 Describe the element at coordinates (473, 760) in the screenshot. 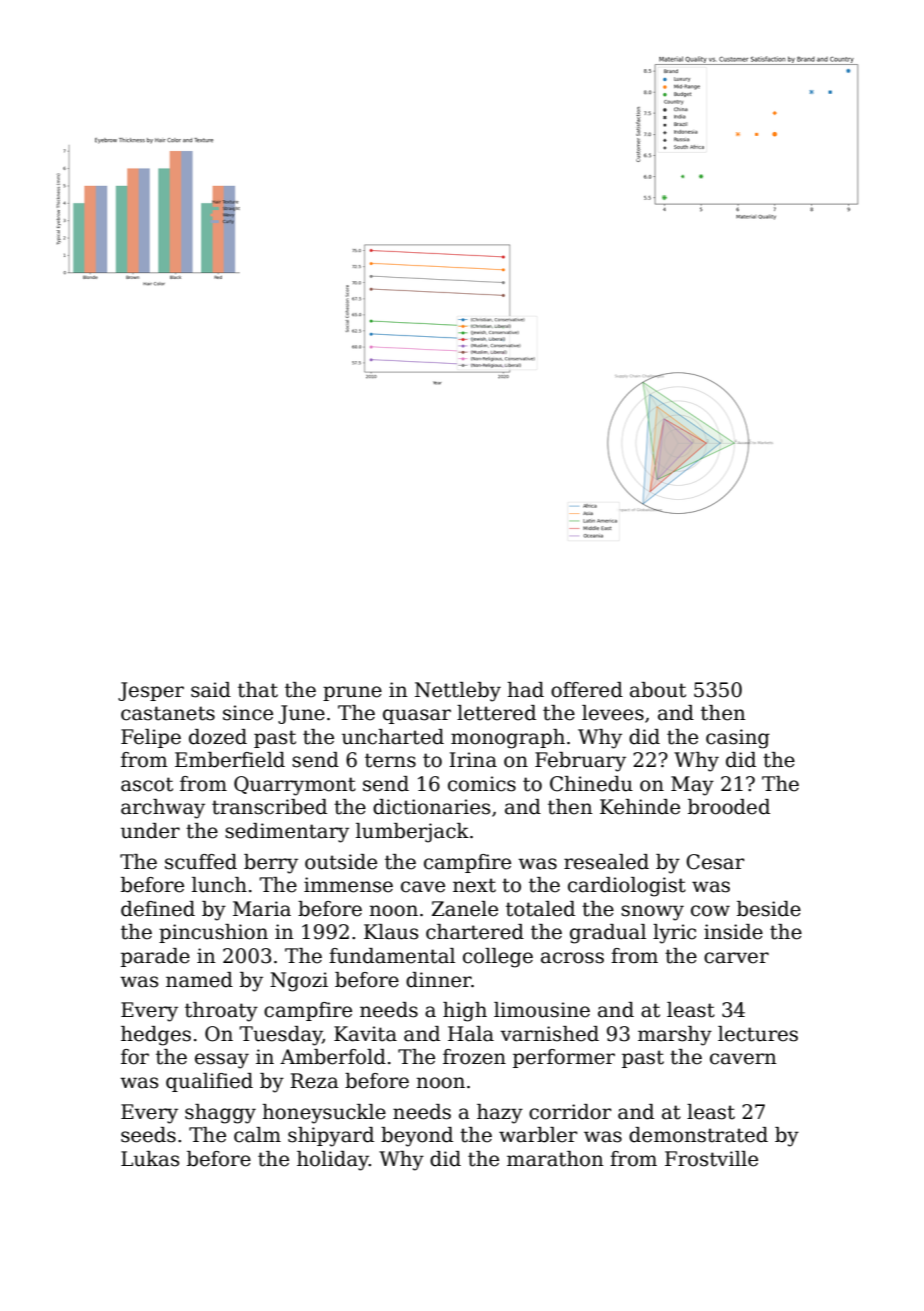

I see `Irina` at that location.
